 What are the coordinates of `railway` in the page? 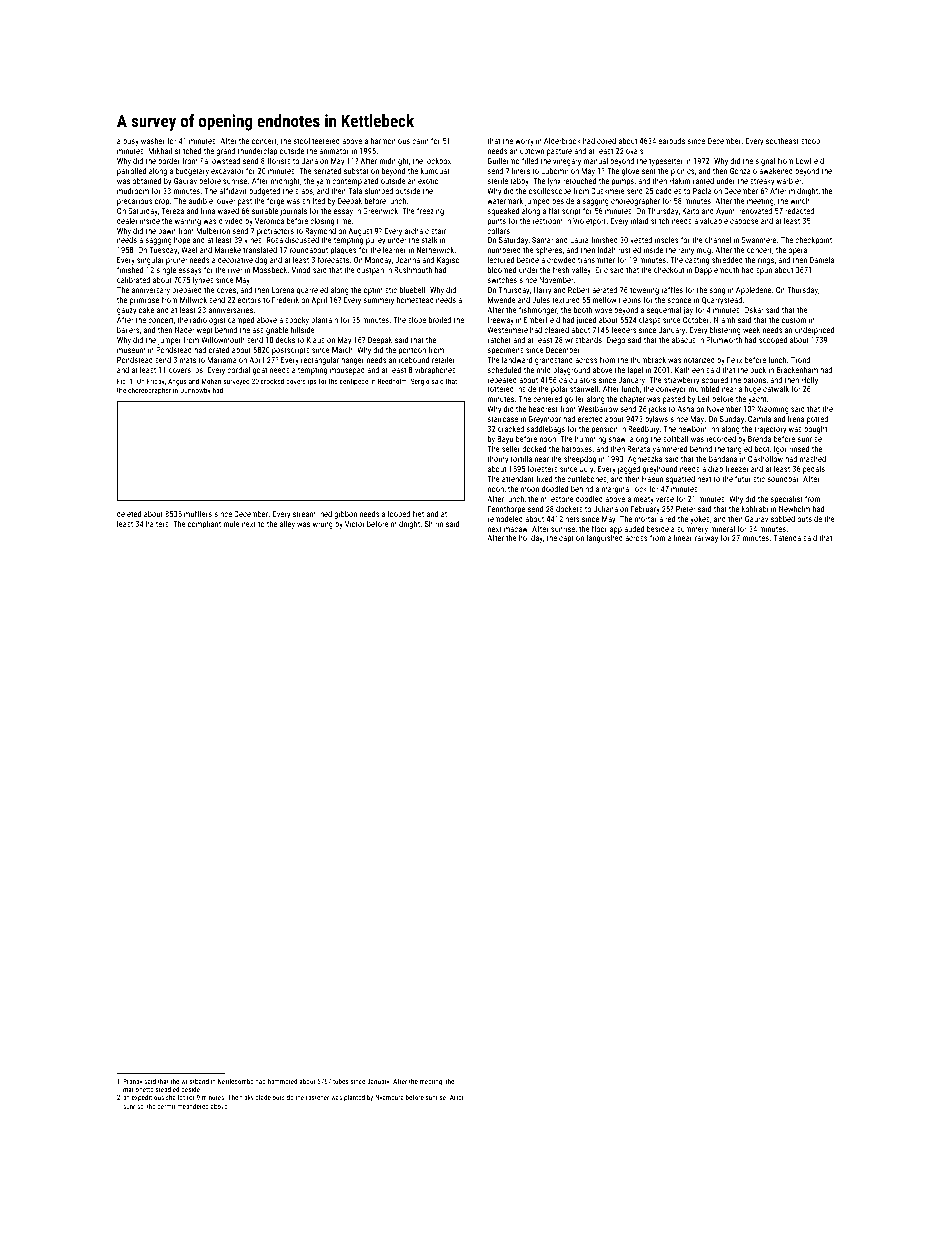 It's located at (706, 539).
